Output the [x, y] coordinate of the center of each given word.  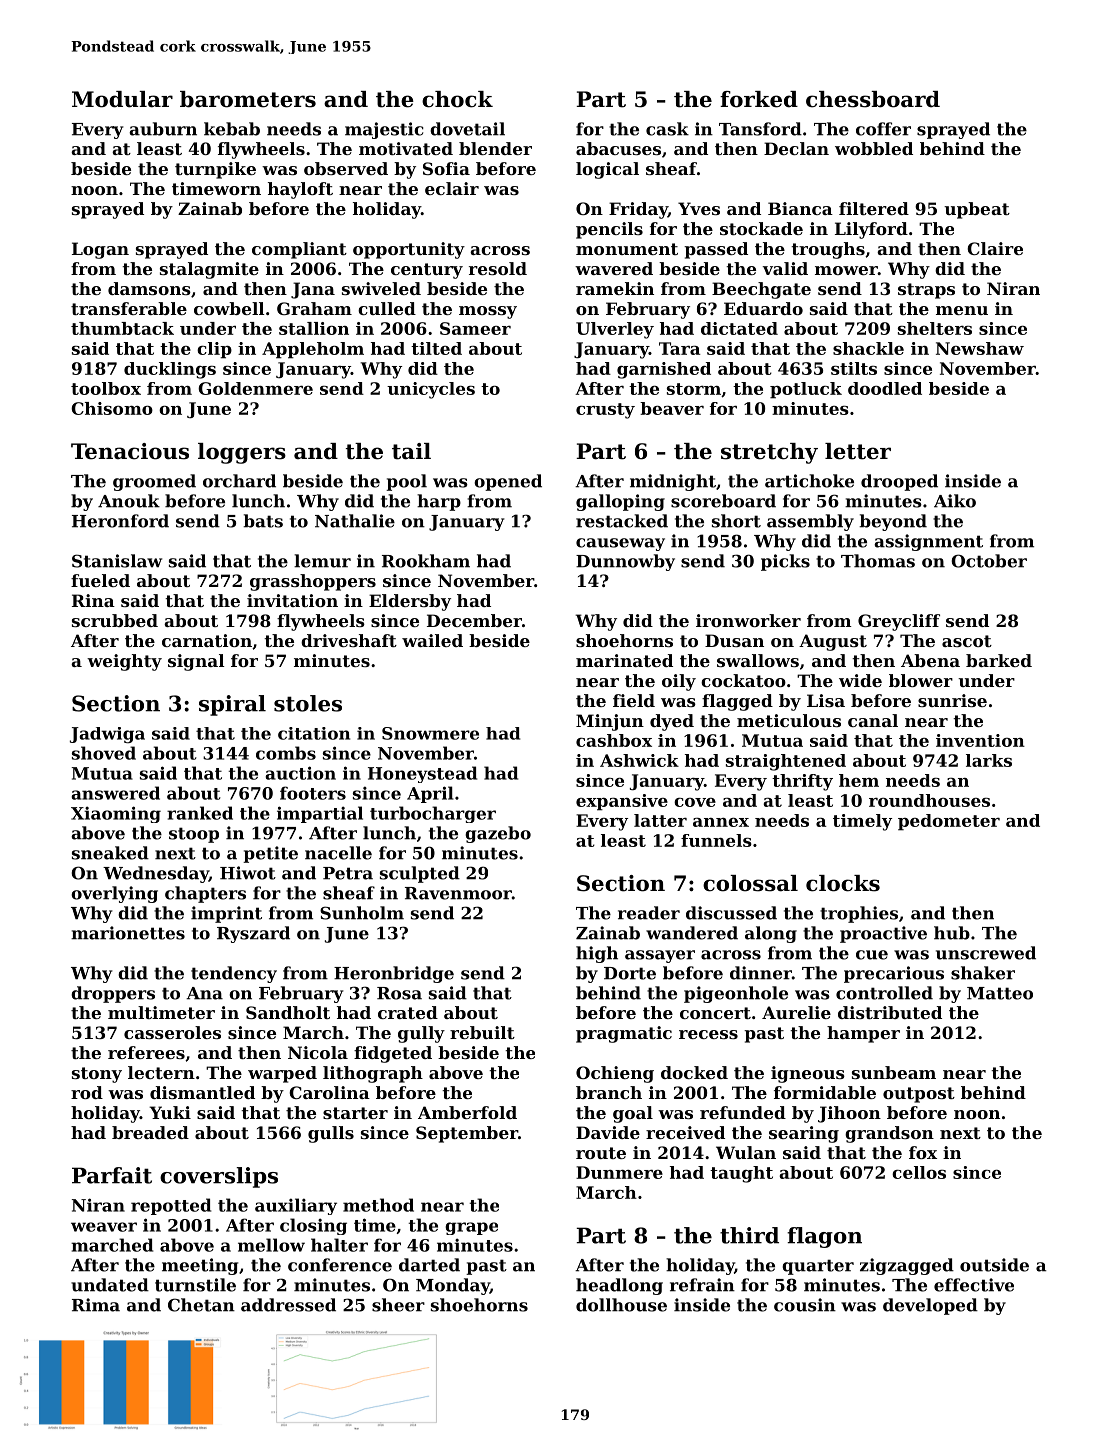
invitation [292, 600]
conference [340, 1265]
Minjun [610, 722]
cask [667, 129]
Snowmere [430, 733]
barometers [248, 99]
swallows [758, 660]
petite [270, 854]
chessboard [873, 99]
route [601, 1153]
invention [980, 740]
